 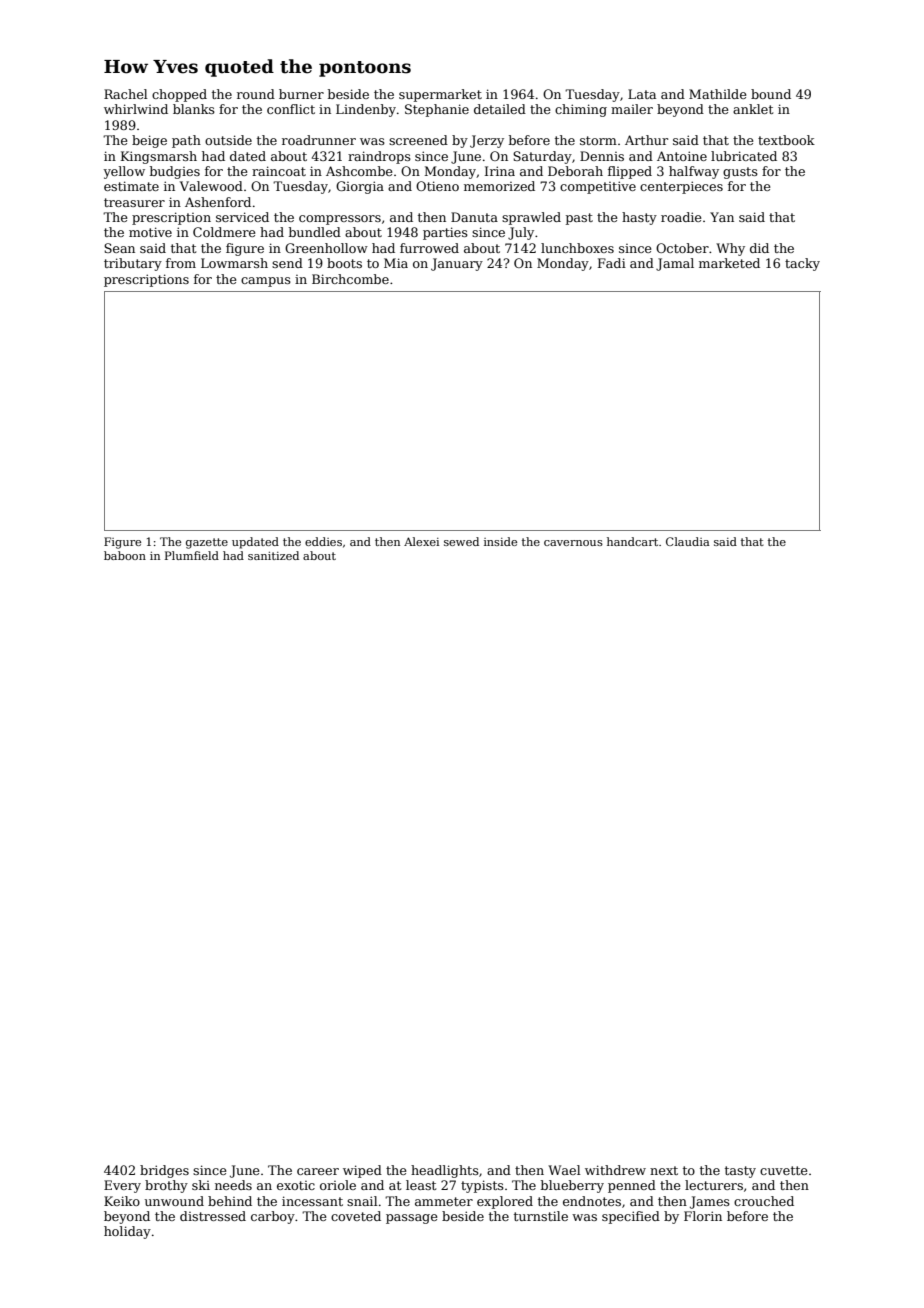 I want to click on Alexei, so click(x=421, y=541).
